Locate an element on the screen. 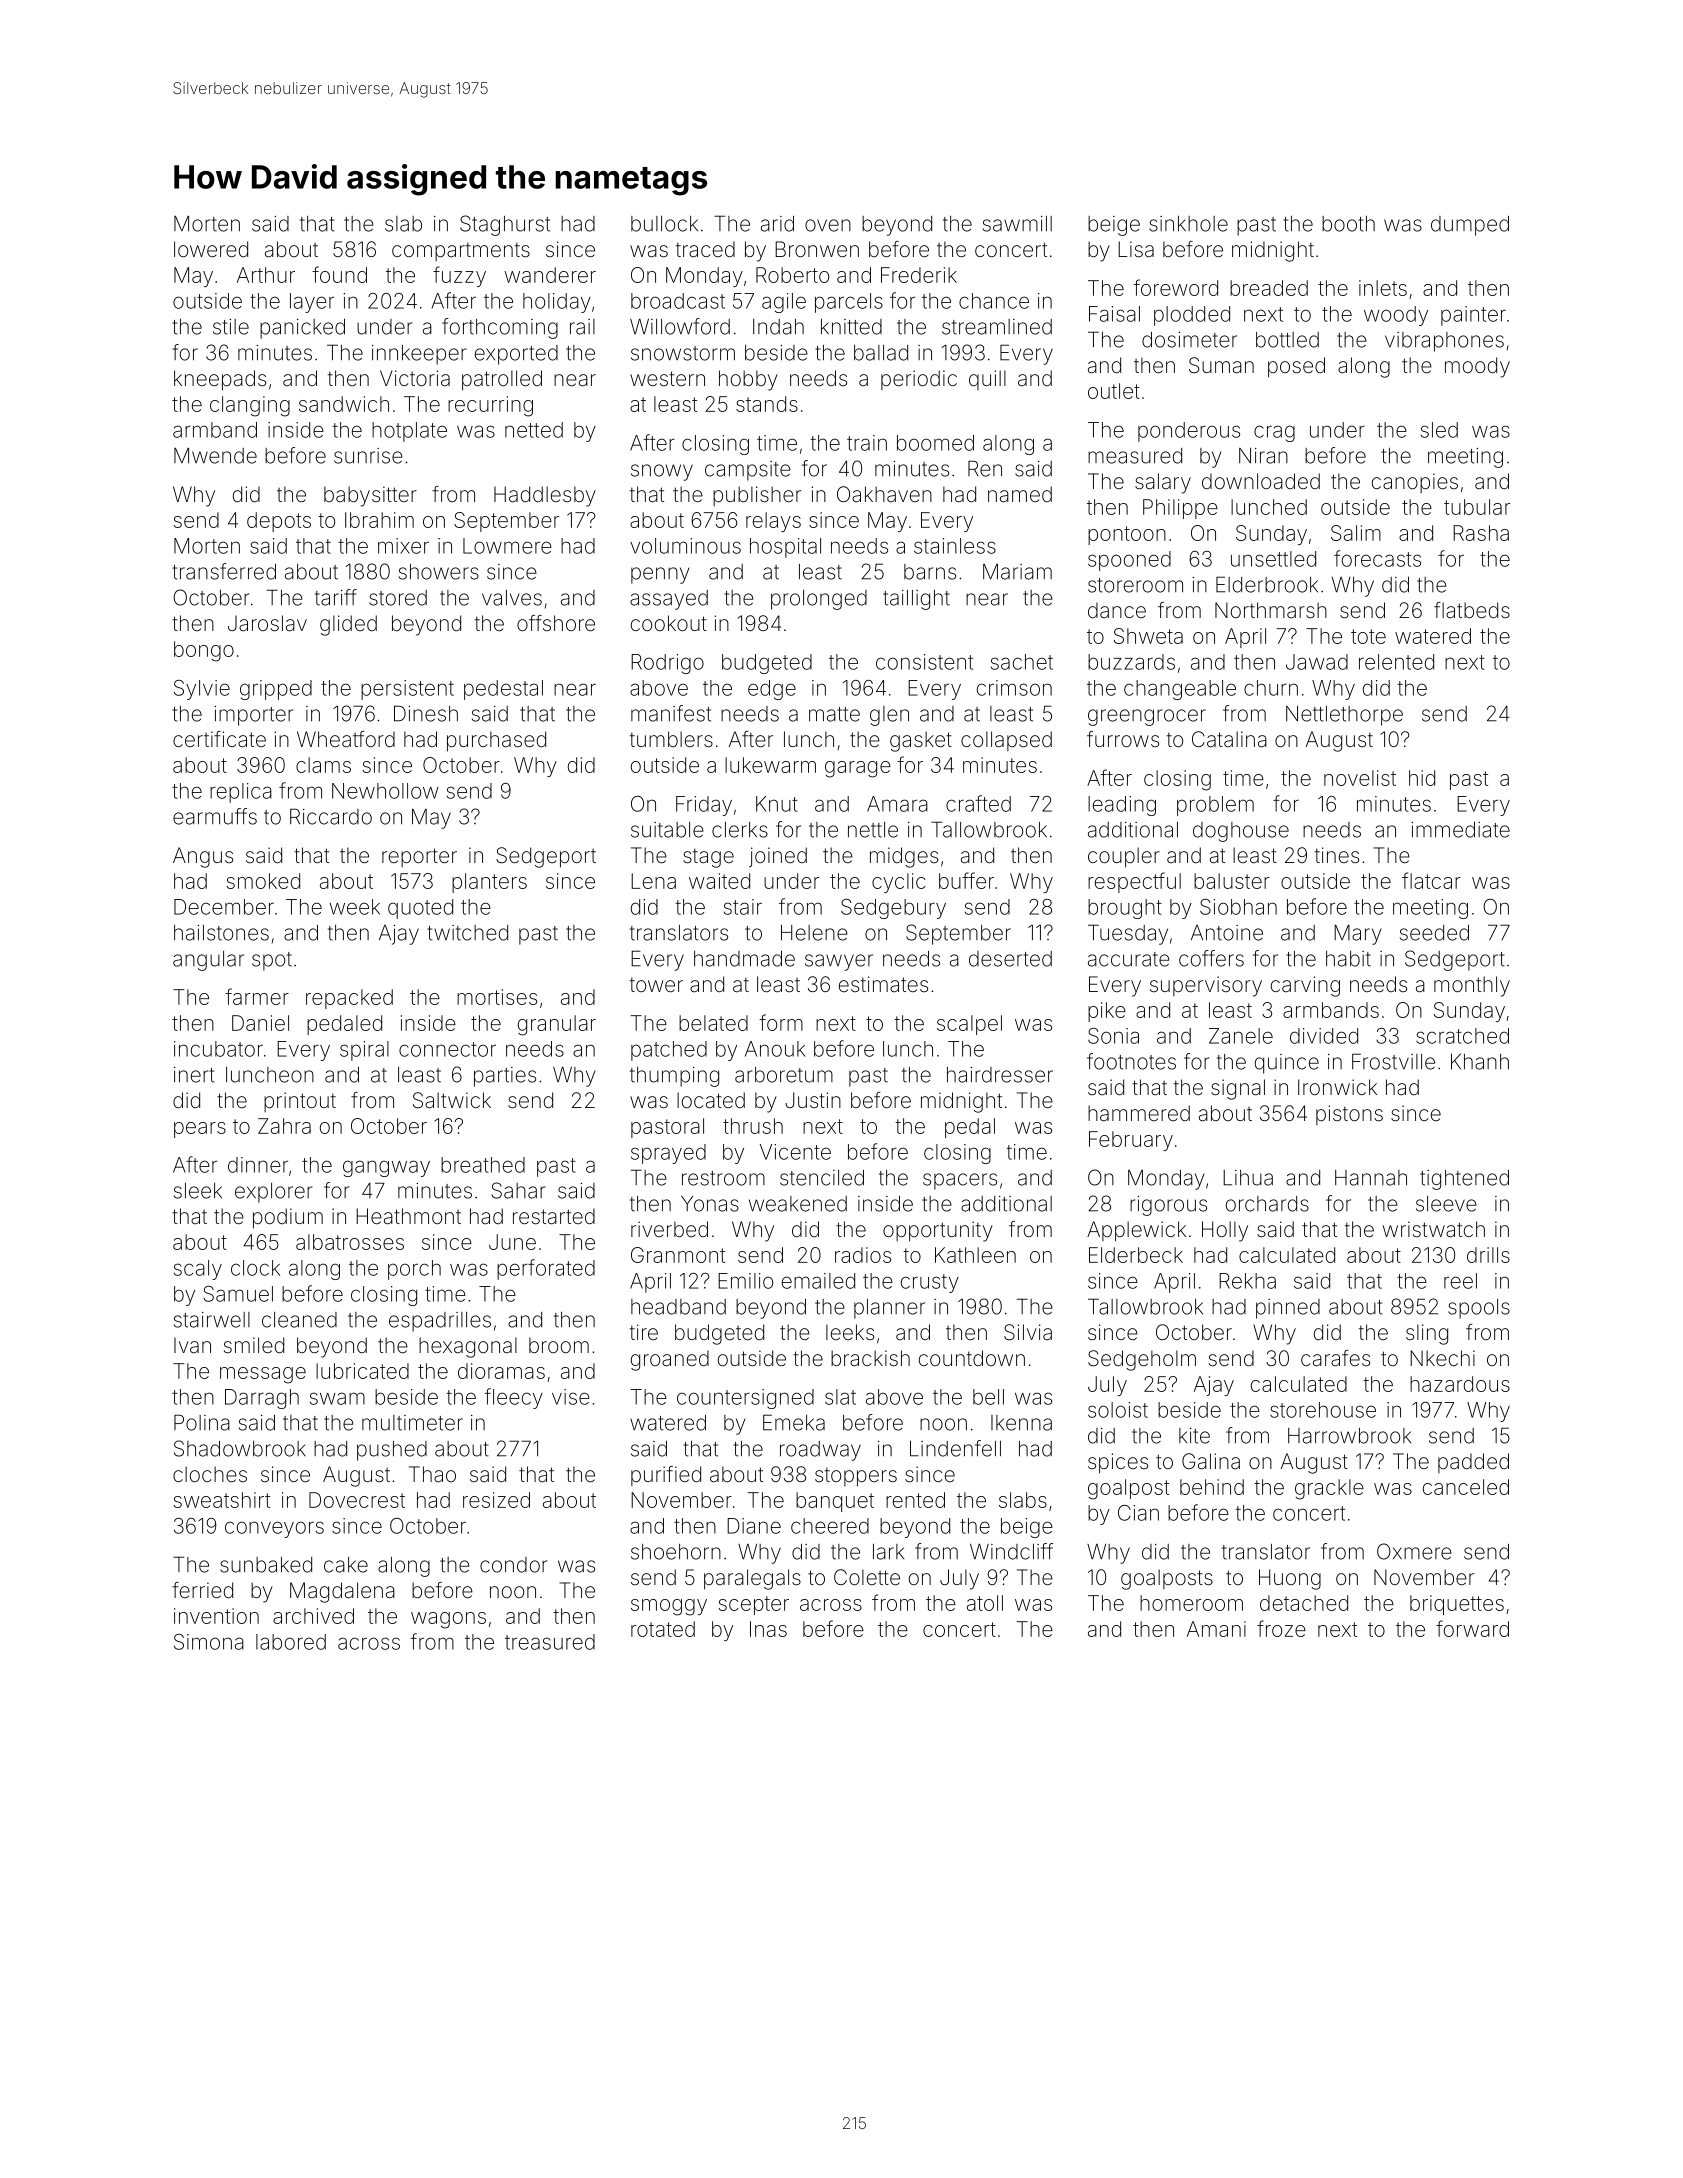 This screenshot has width=1683, height=2178. handmade is located at coordinates (744, 959).
